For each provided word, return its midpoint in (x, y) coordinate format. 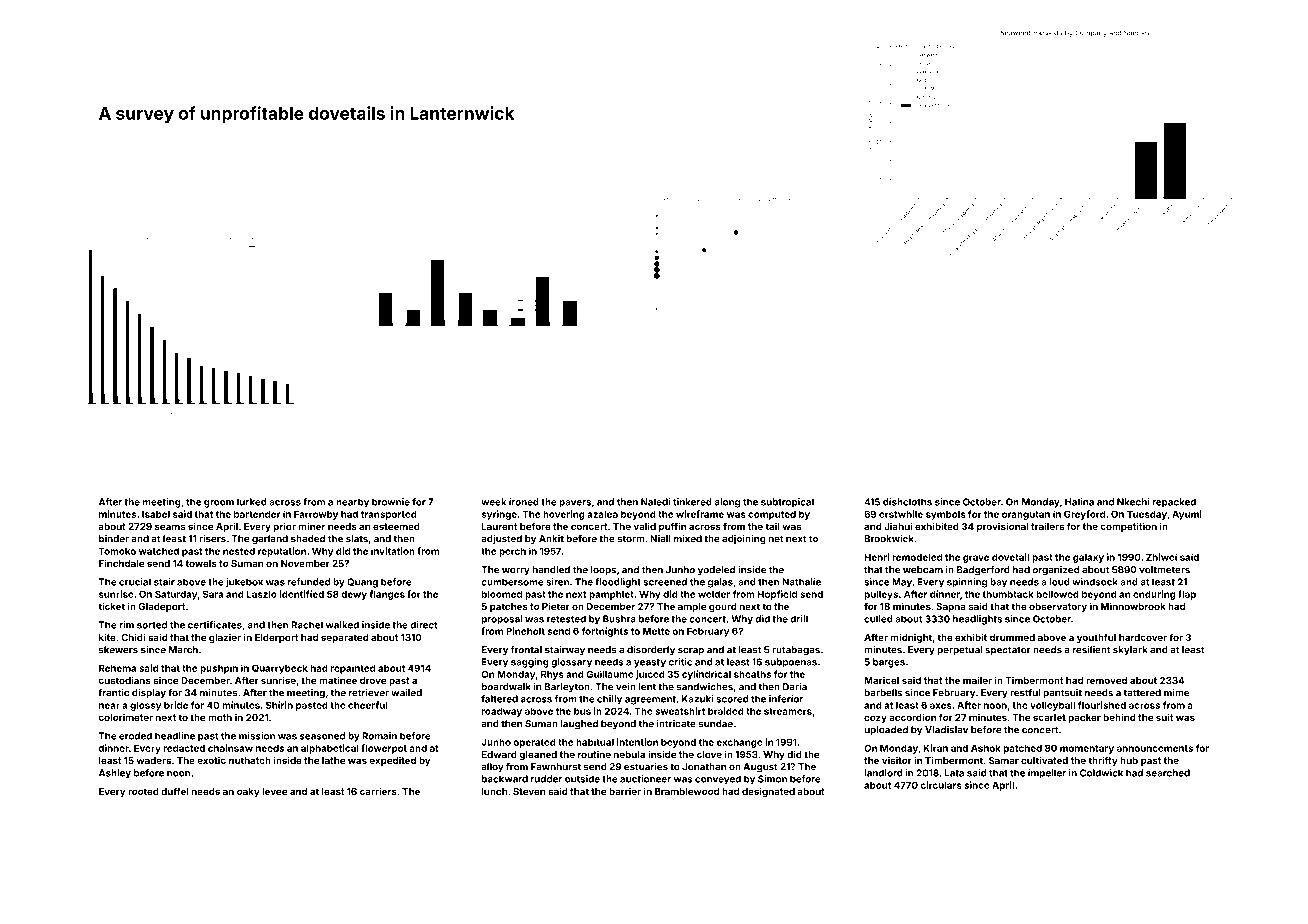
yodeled (716, 570)
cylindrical (706, 675)
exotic (211, 760)
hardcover (1143, 637)
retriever (369, 693)
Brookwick (889, 539)
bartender (257, 514)
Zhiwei (1161, 557)
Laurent (499, 526)
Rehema (117, 668)
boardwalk (506, 687)
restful (1025, 693)
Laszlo (262, 594)
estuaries (646, 767)
